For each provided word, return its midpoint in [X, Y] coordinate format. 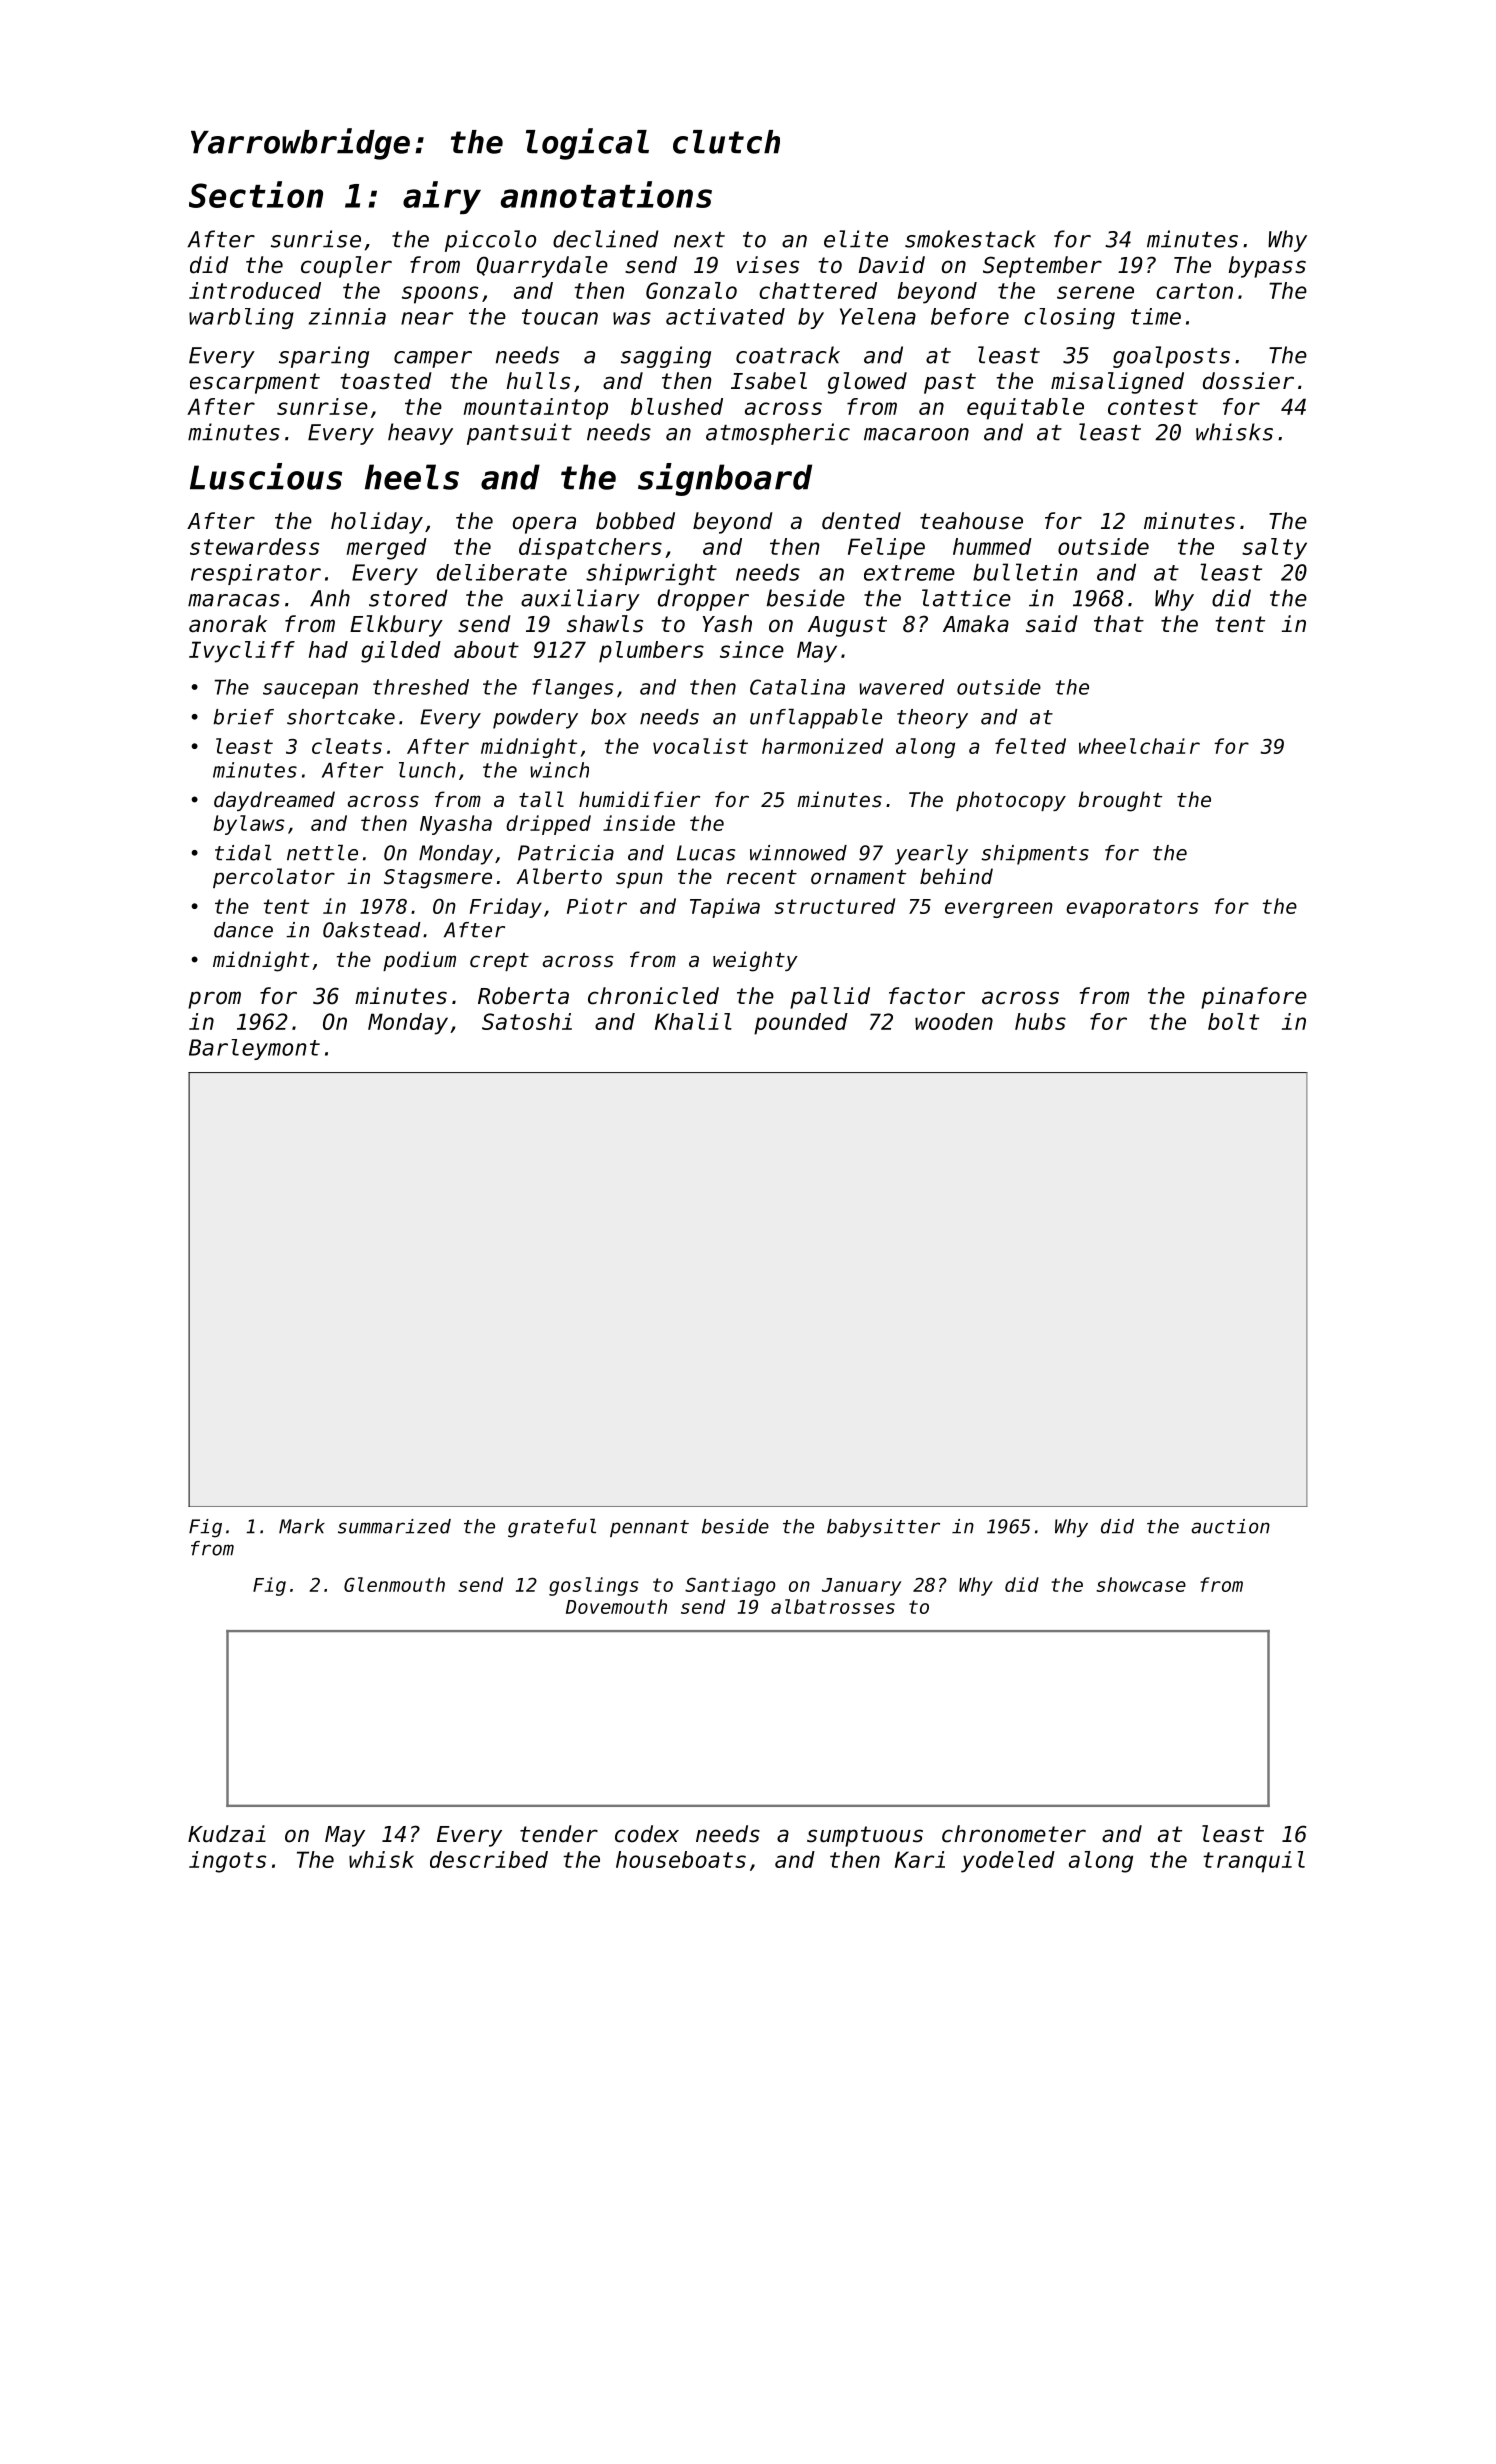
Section [256, 194]
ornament [858, 877]
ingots [227, 1862]
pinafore [1254, 998]
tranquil [1254, 1862]
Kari [920, 1859]
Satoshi [527, 1021]
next [699, 240]
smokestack [970, 239]
